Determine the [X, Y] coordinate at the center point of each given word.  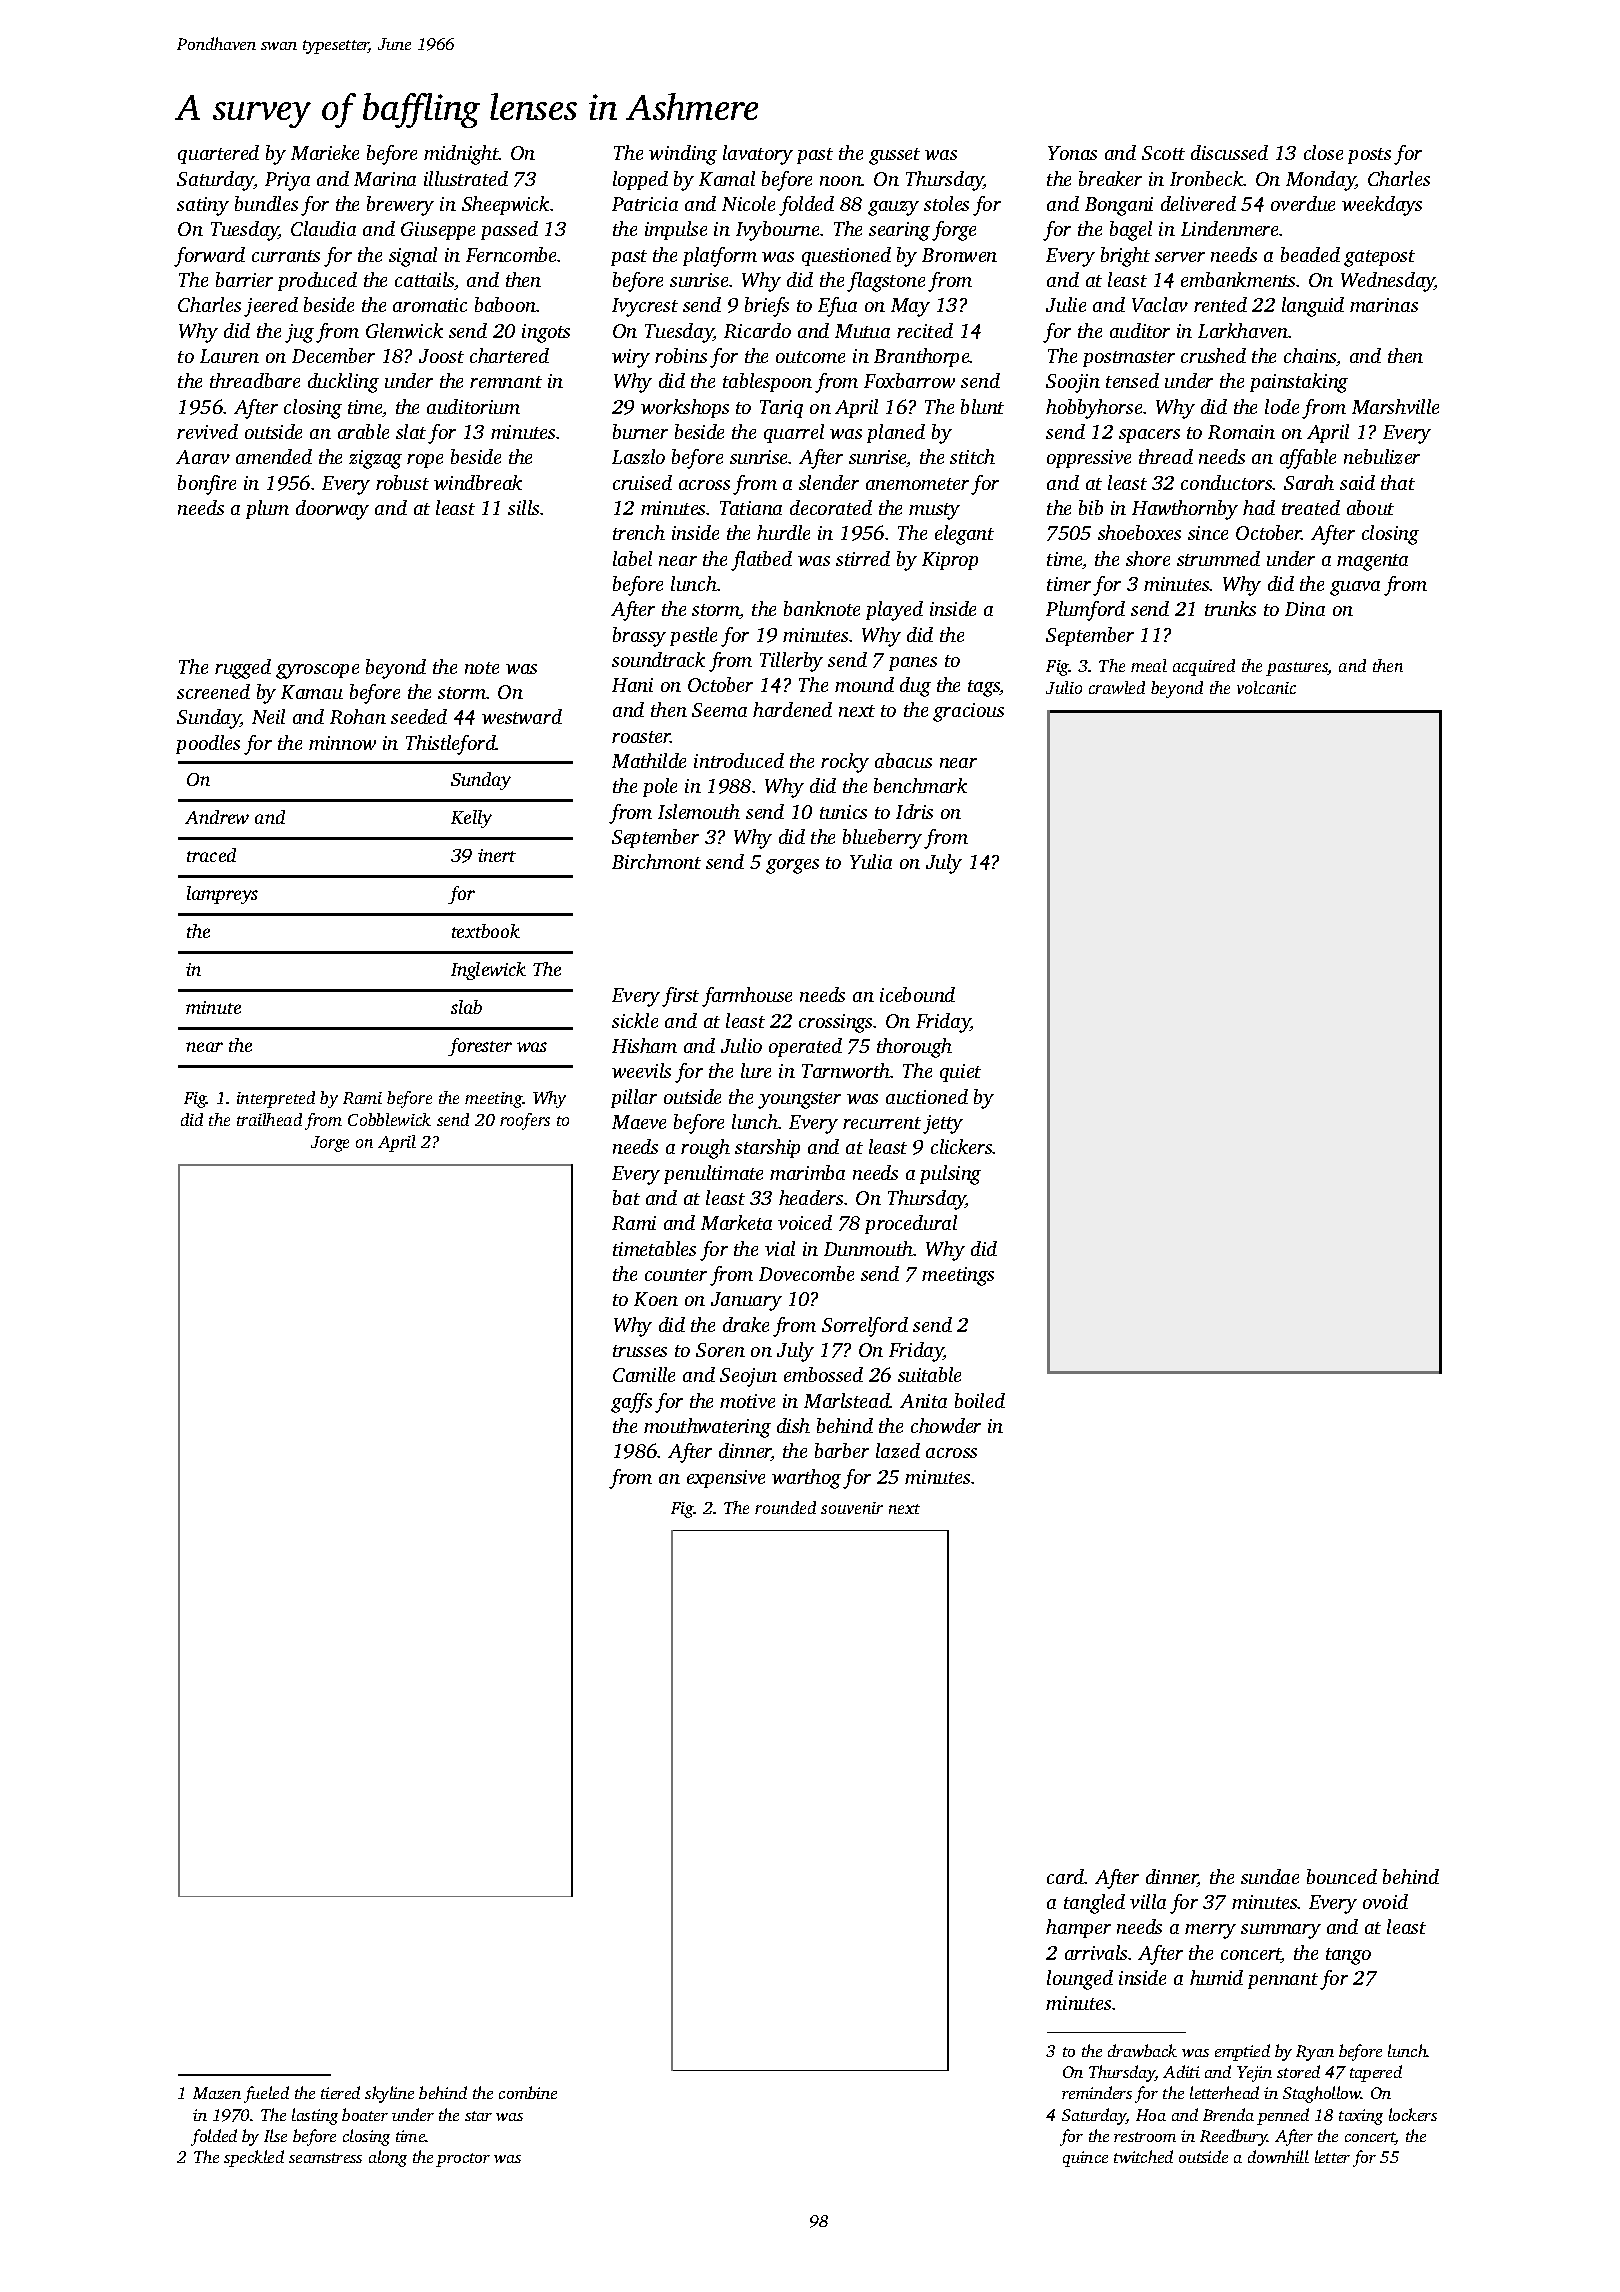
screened [213, 691]
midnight [461, 155]
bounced [1342, 1876]
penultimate [713, 1174]
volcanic [1266, 687]
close [1323, 152]
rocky [845, 763]
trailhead [269, 1119]
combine [528, 2092]
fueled [266, 2094]
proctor [463, 2160]
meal [1149, 665]
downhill [1278, 2156]
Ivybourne [777, 231]
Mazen [217, 2093]
